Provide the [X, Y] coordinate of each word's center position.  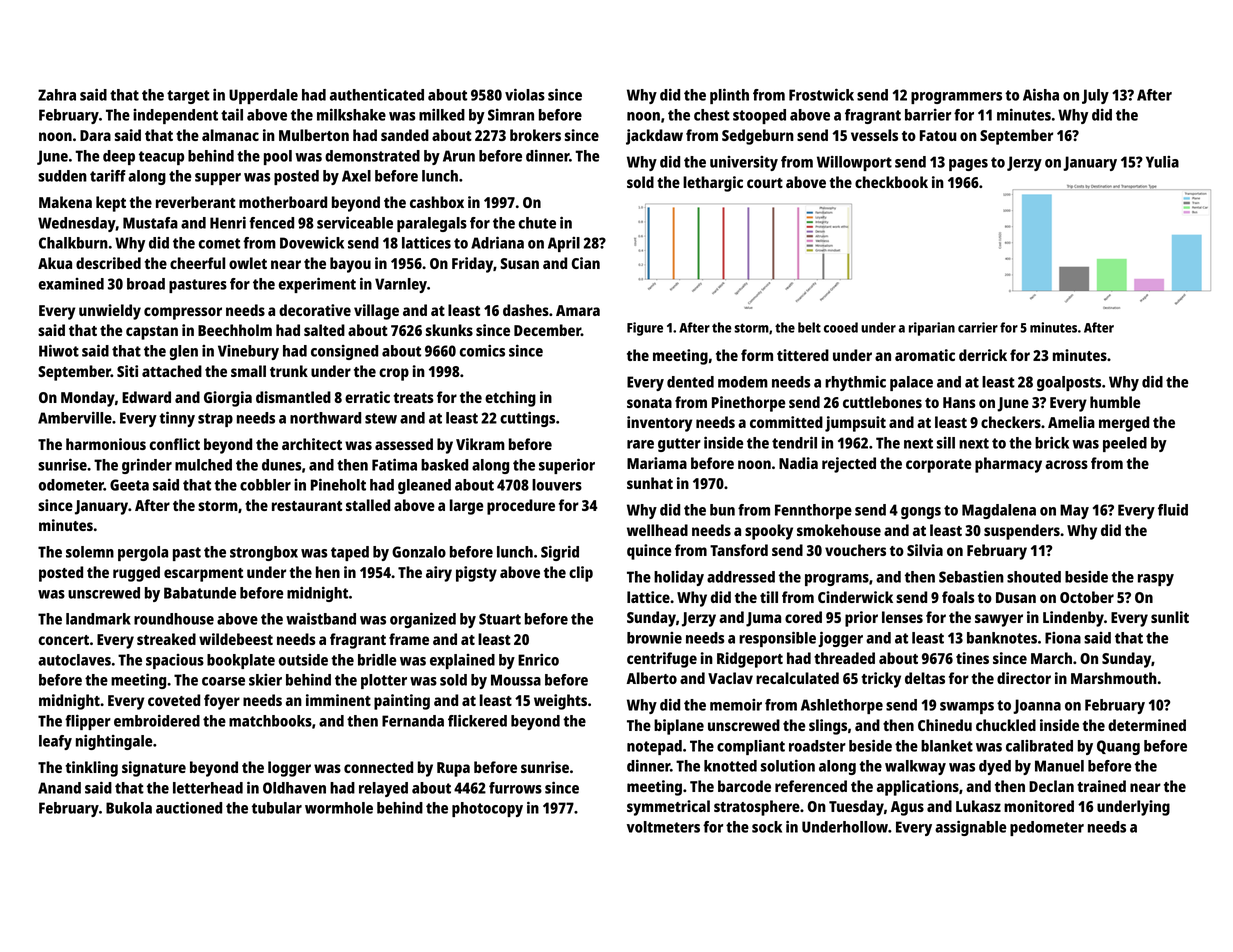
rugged [136, 574]
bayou [350, 265]
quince [649, 552]
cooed [841, 327]
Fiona [1063, 638]
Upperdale [263, 96]
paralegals [432, 224]
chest [712, 115]
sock [767, 827]
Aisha [1041, 94]
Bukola [129, 808]
